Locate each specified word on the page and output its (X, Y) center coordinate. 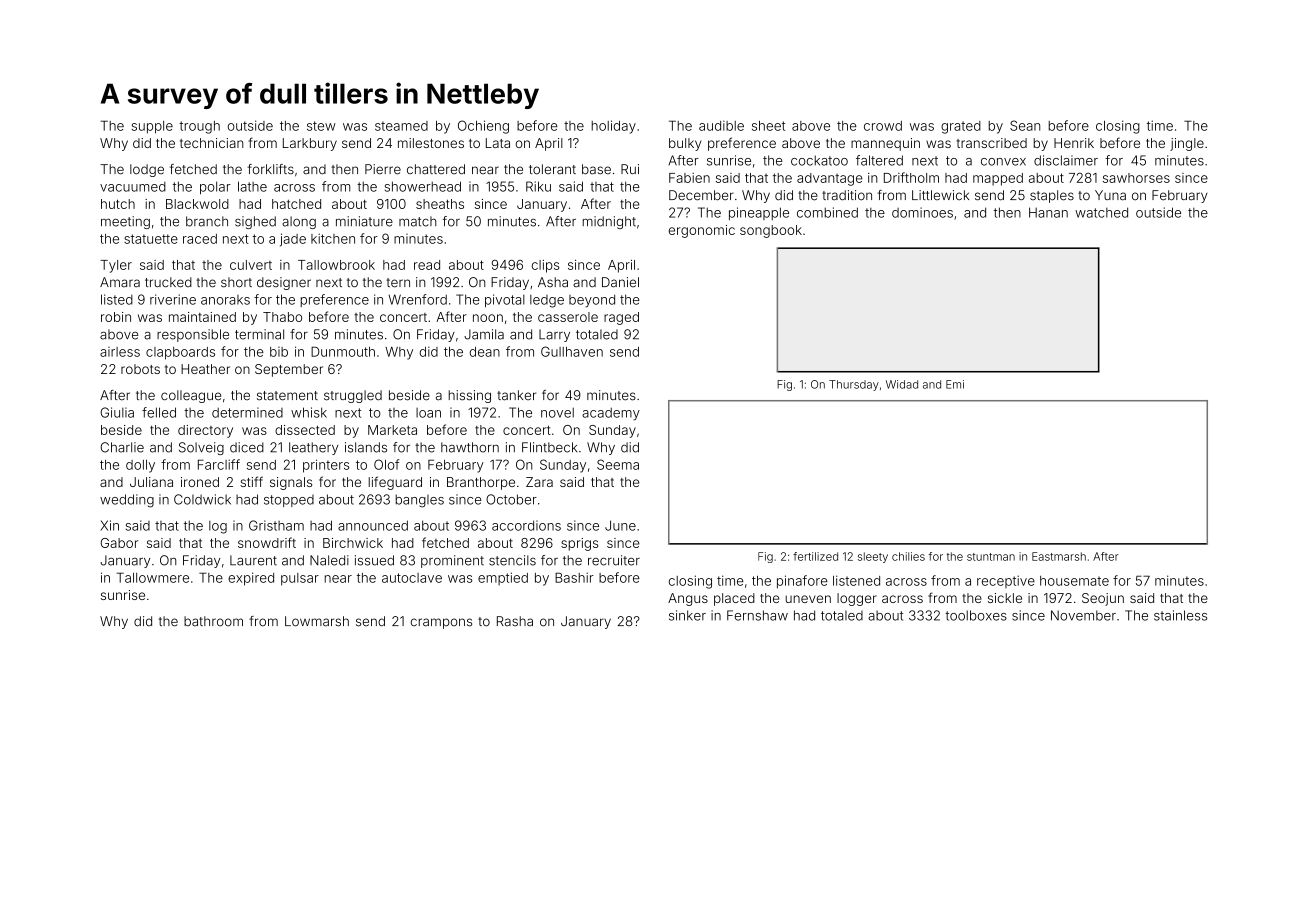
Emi (955, 384)
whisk (309, 412)
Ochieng (483, 127)
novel (557, 412)
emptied (503, 578)
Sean (1025, 125)
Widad (902, 384)
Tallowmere (153, 577)
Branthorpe (481, 483)
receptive (1006, 581)
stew (321, 126)
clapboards (180, 353)
